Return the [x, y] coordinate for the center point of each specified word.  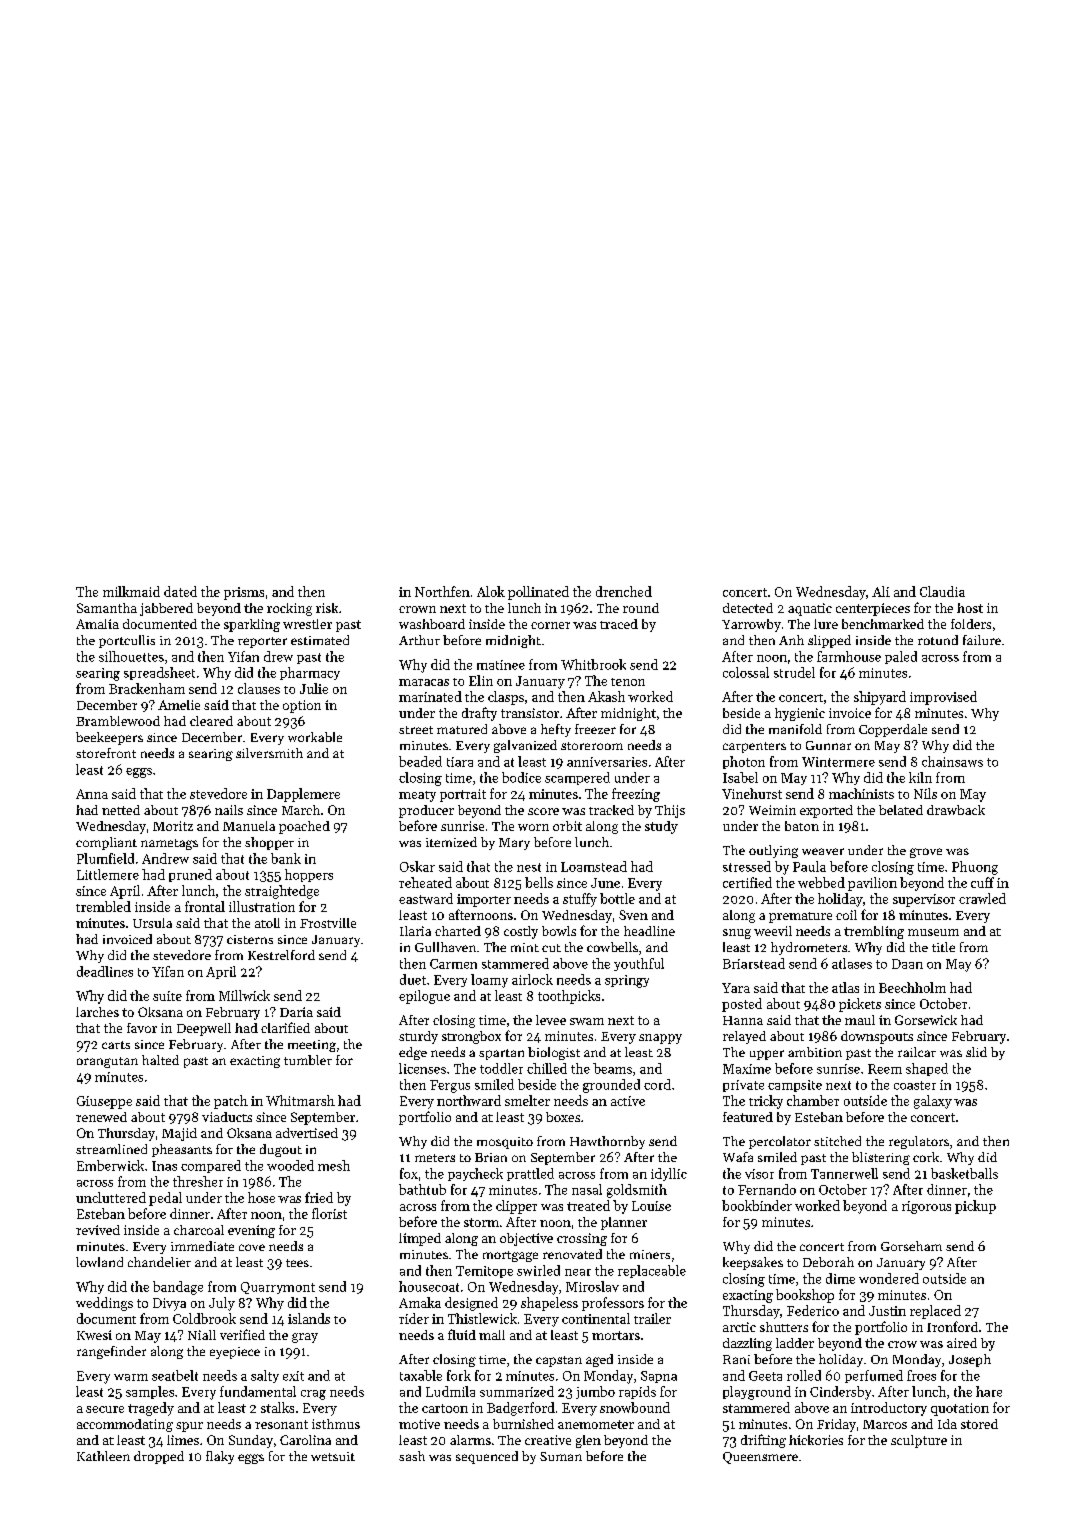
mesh [334, 1165]
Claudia [942, 591]
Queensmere [760, 1458]
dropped [159, 1457]
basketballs [964, 1173]
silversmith [269, 753]
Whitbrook [593, 664]
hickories [816, 1440]
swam [587, 1021]
